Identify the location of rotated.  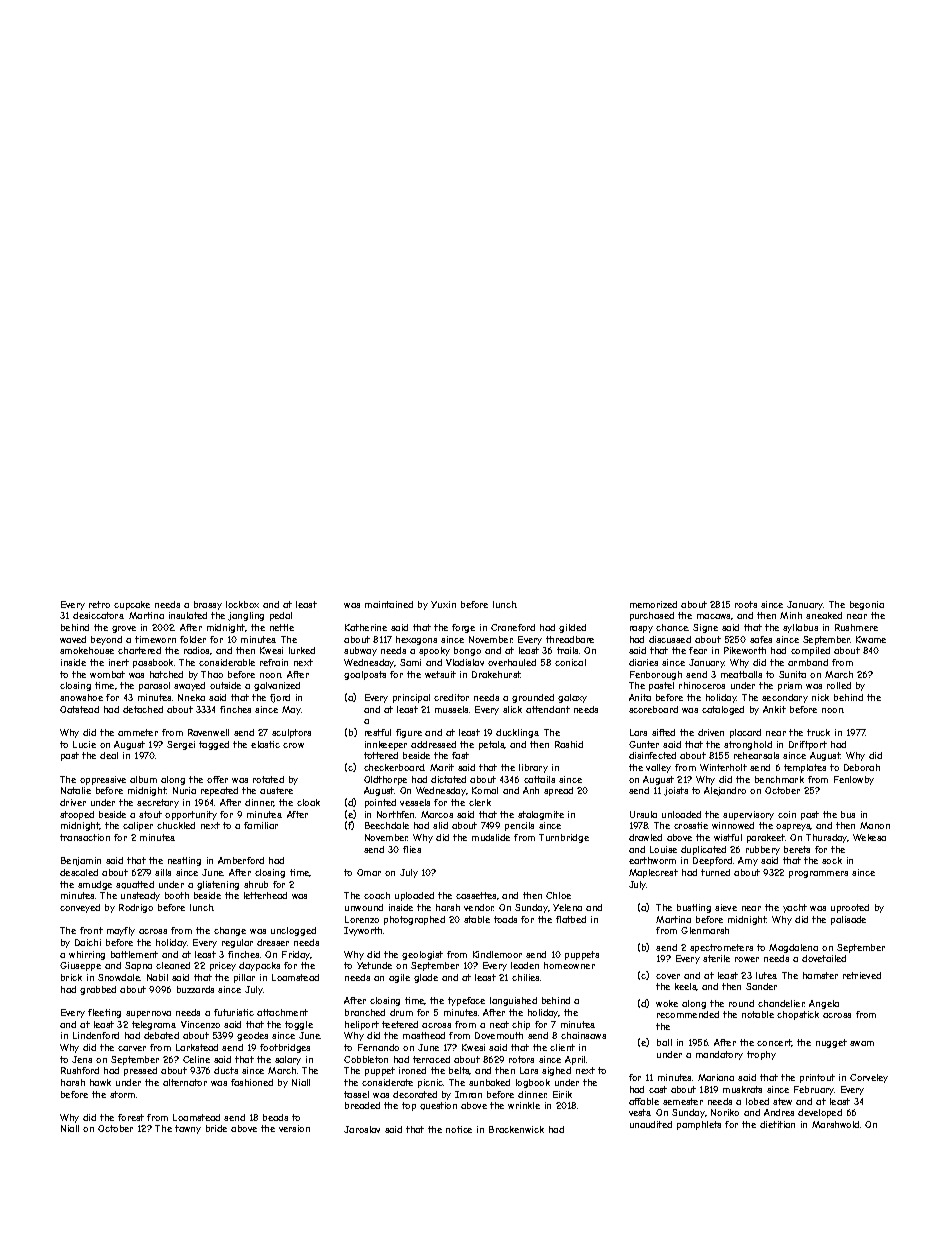
(268, 779).
